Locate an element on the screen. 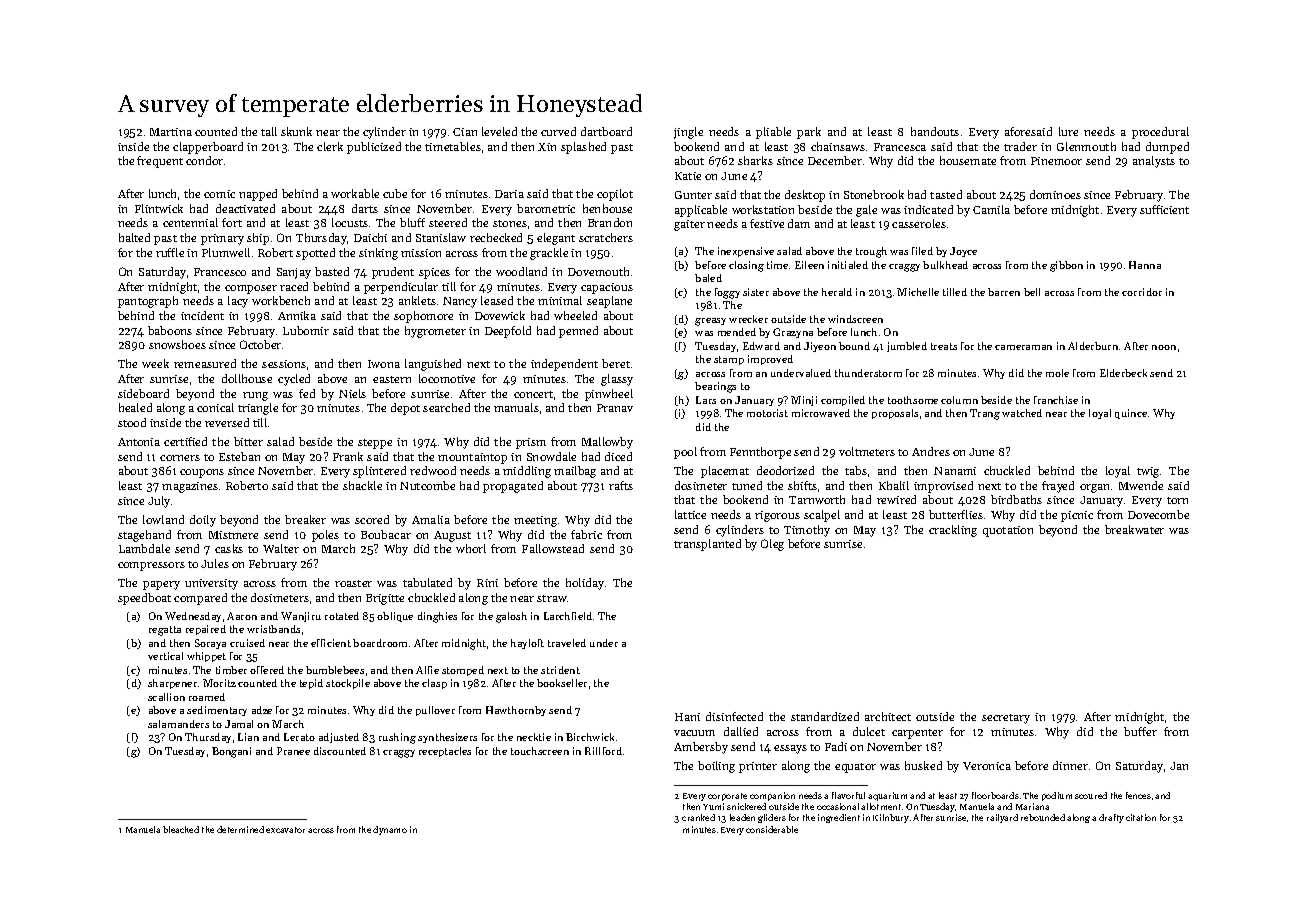  Brigitte is located at coordinates (385, 599).
